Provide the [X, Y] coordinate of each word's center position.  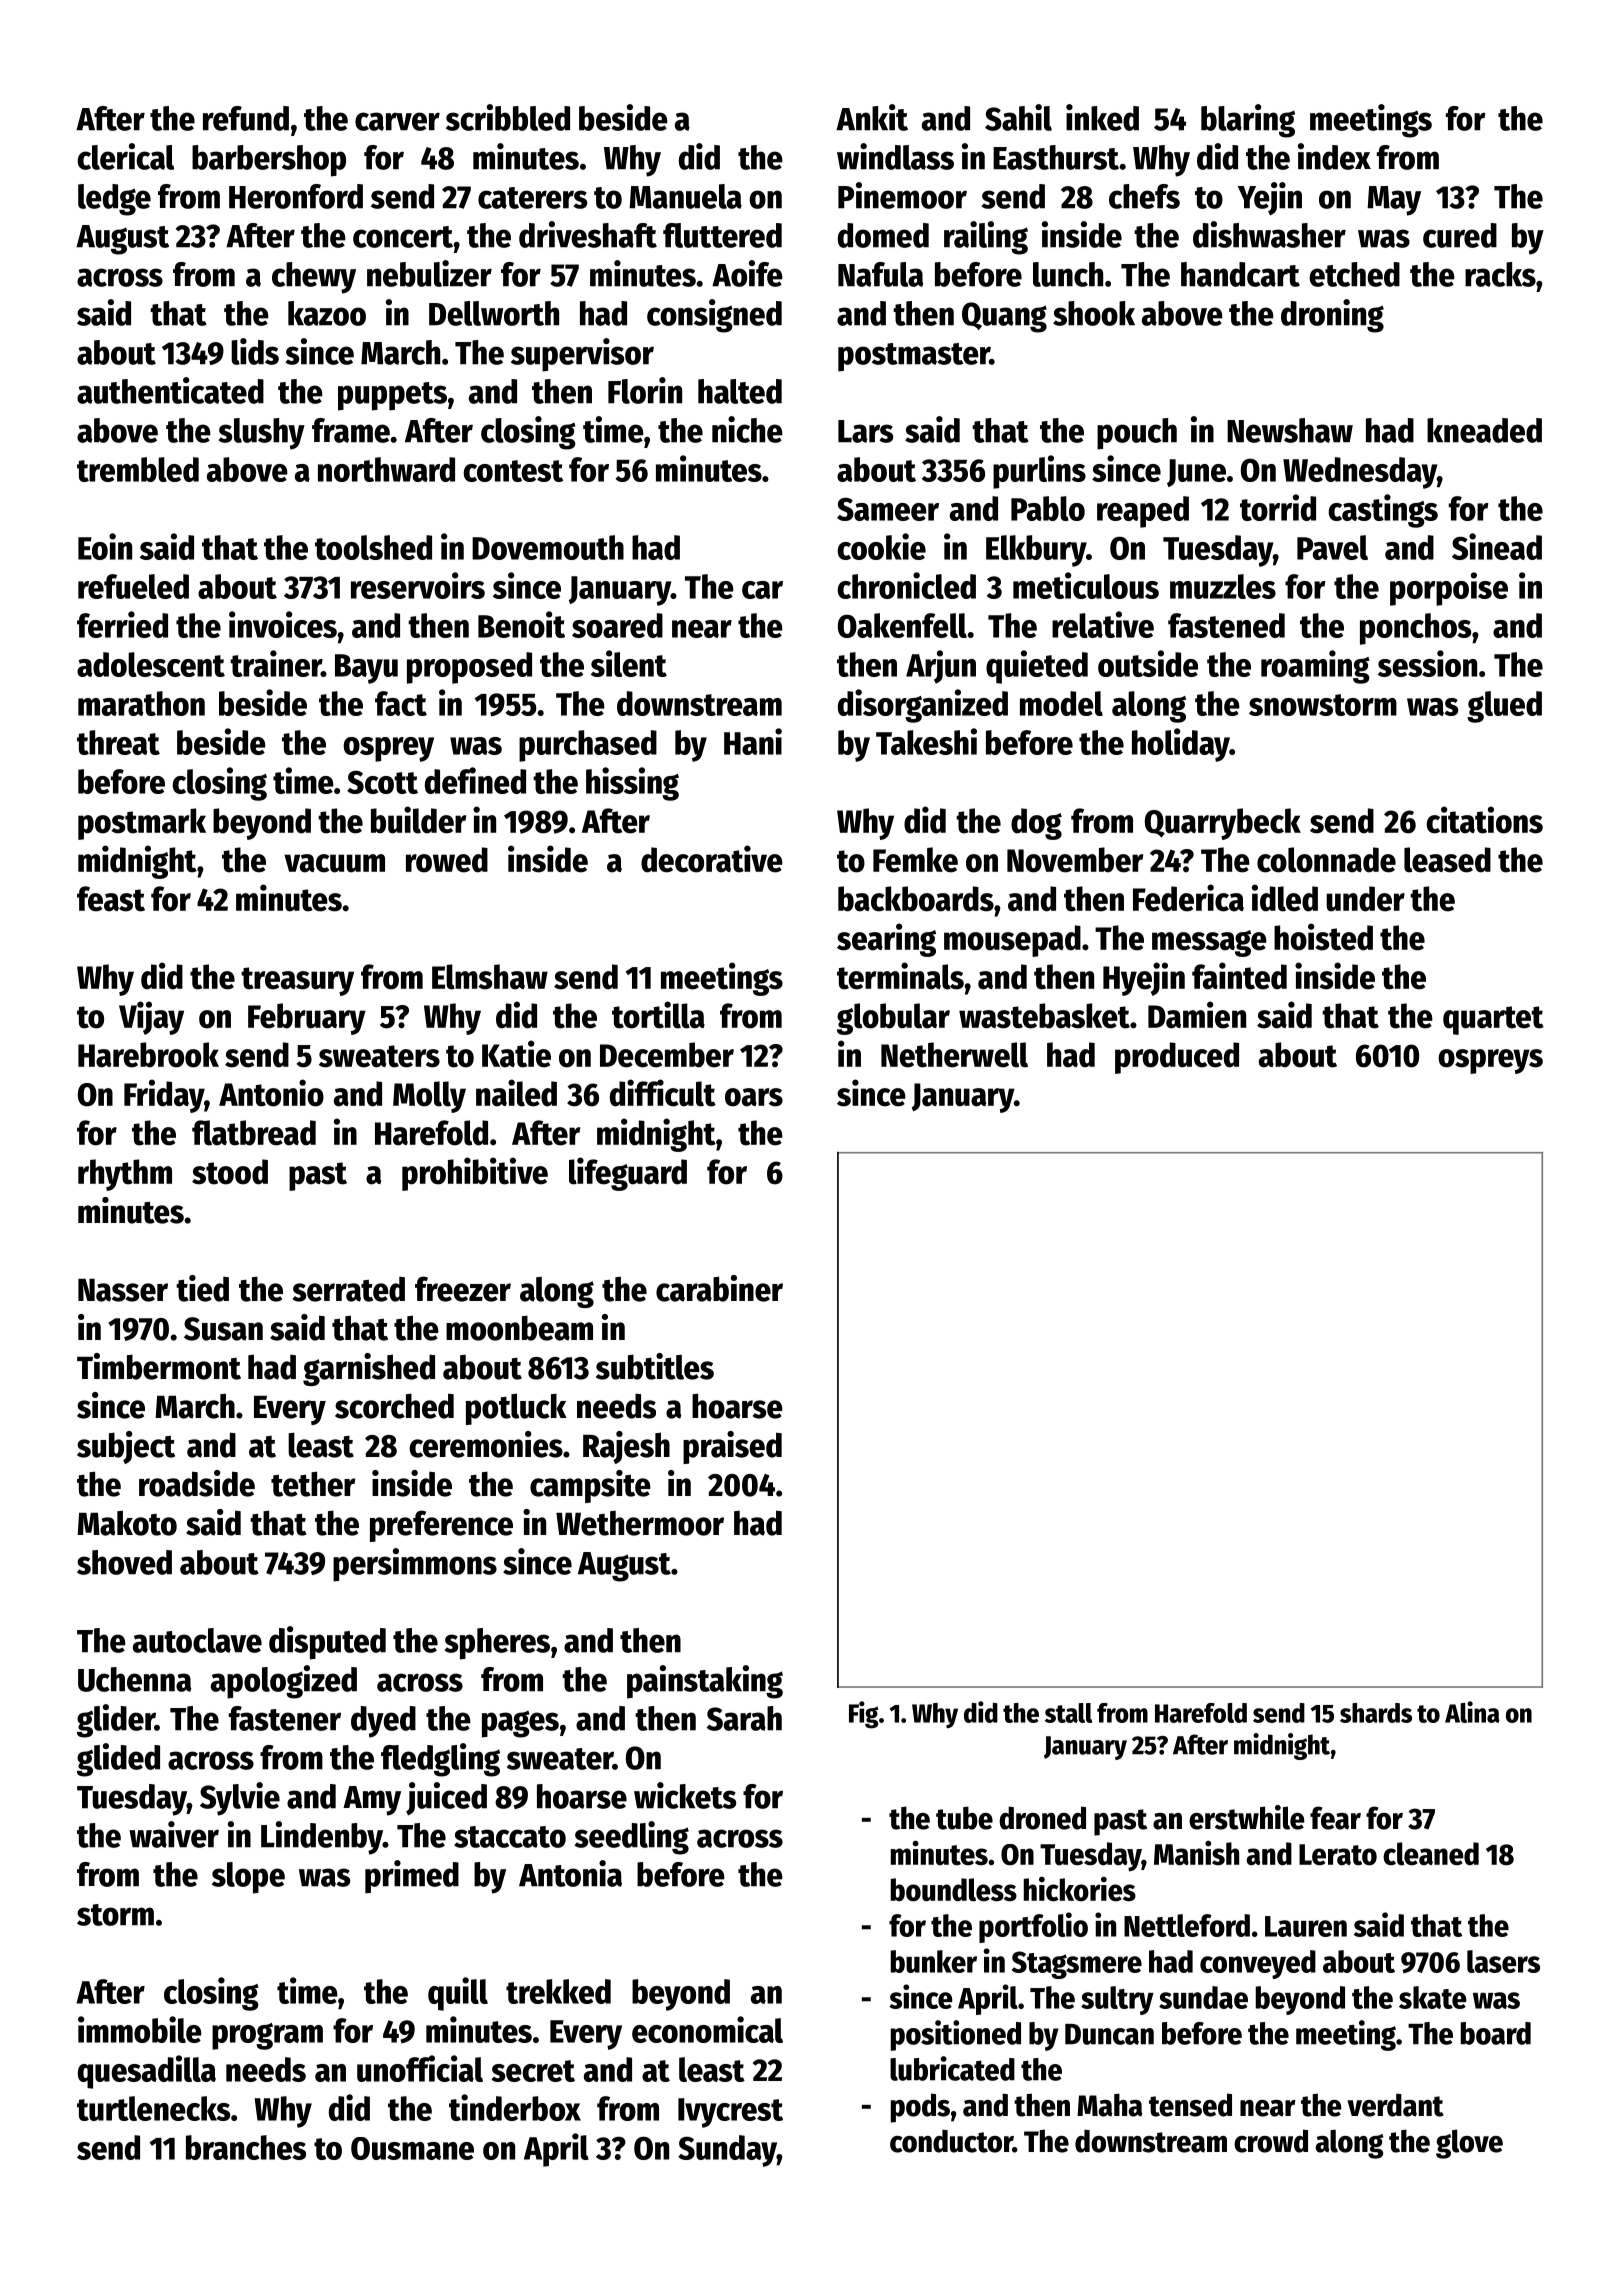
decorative [712, 859]
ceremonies [486, 1444]
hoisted [1323, 937]
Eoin [105, 546]
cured [1460, 235]
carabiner [719, 1288]
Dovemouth [548, 547]
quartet [1493, 1020]
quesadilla [147, 2072]
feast [111, 899]
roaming [1315, 667]
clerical [125, 156]
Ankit [872, 117]
